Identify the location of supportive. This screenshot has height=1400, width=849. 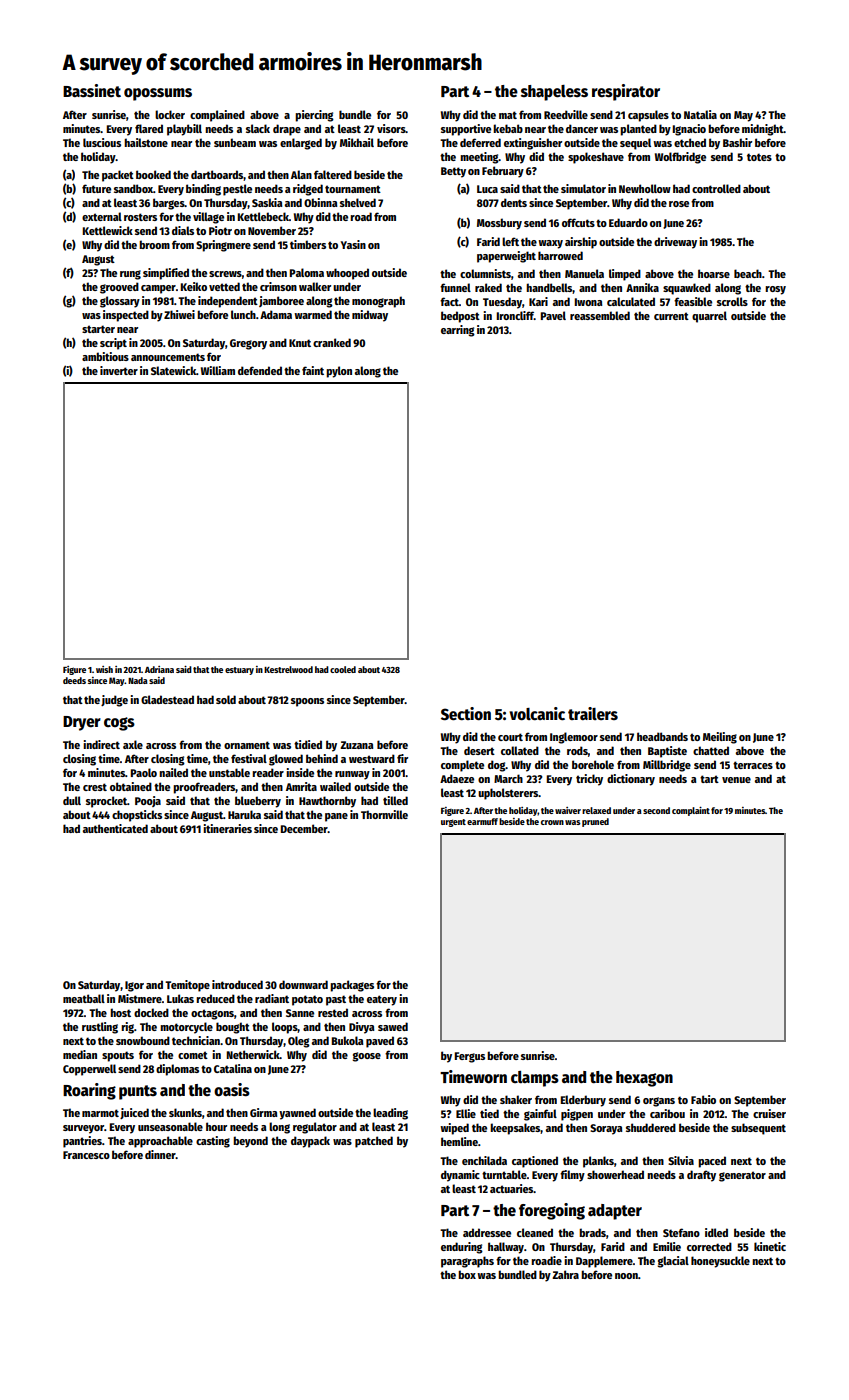
(466, 130).
